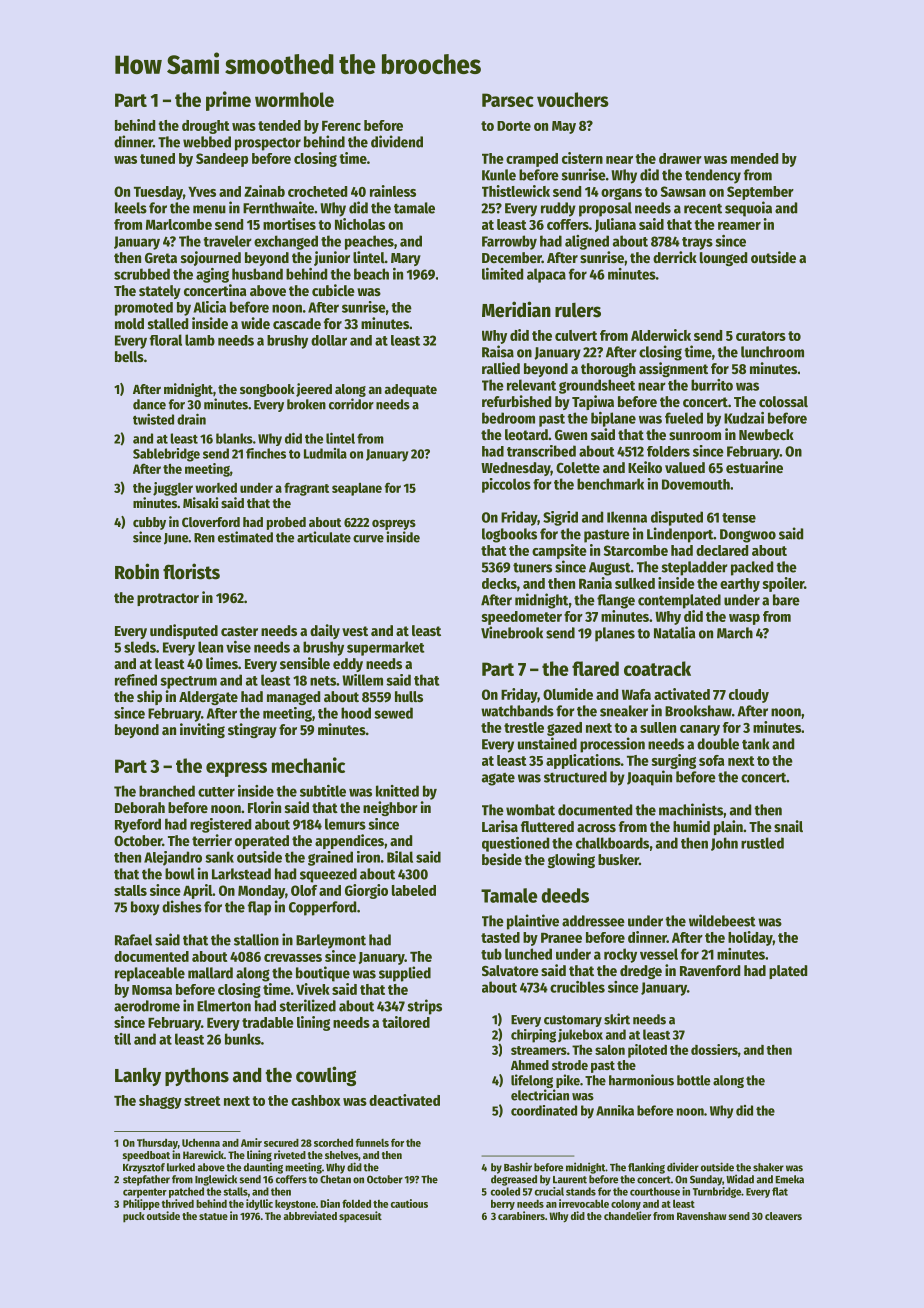 This screenshot has width=924, height=1308. Describe the element at coordinates (783, 1216) in the screenshot. I see `cleavers` at that location.
